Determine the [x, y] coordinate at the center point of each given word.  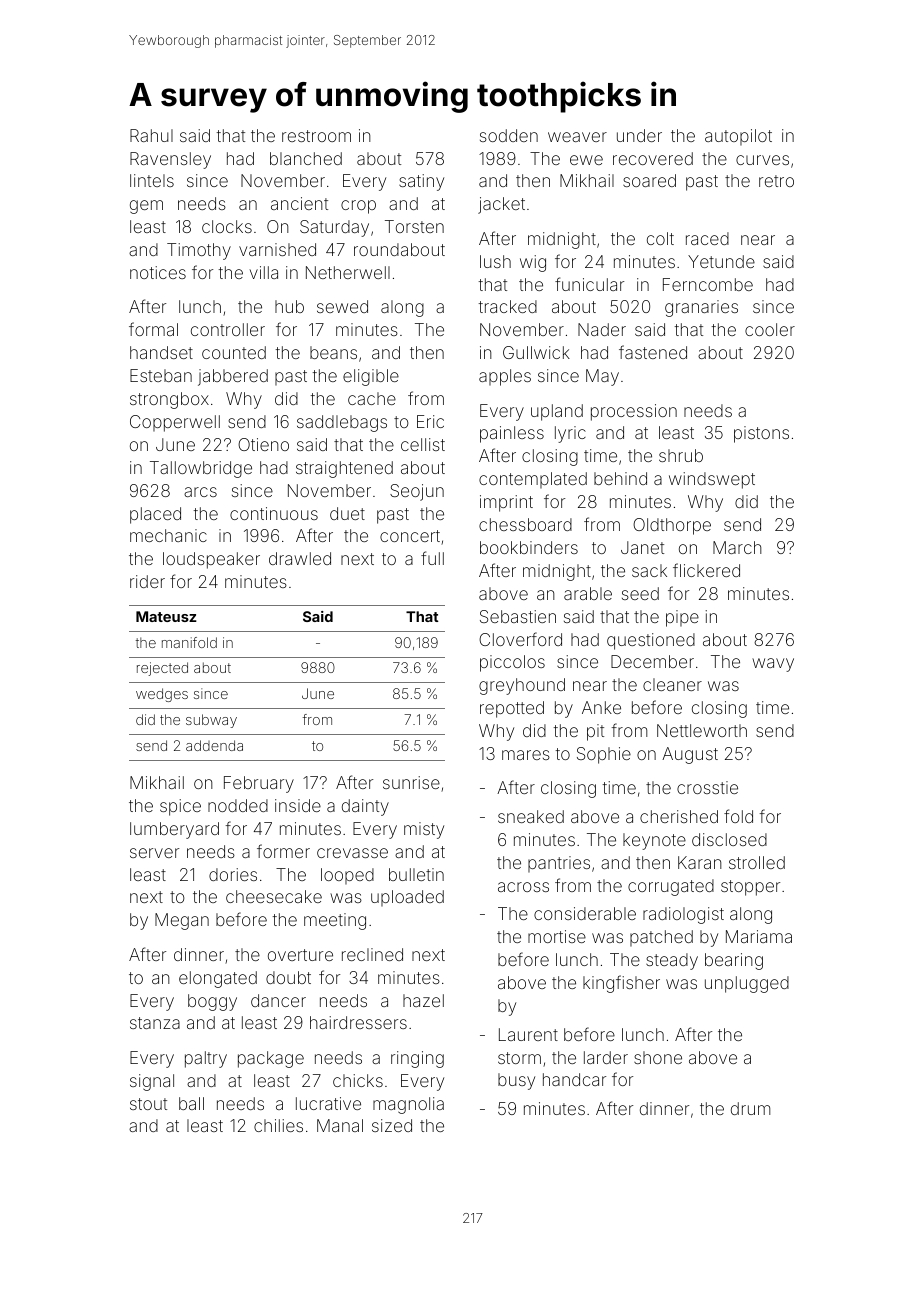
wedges [162, 695]
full [432, 558]
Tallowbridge [201, 469]
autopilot [738, 137]
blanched [306, 158]
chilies [278, 1125]
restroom [316, 136]
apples [505, 377]
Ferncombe [708, 284]
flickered [706, 570]
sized [392, 1125]
